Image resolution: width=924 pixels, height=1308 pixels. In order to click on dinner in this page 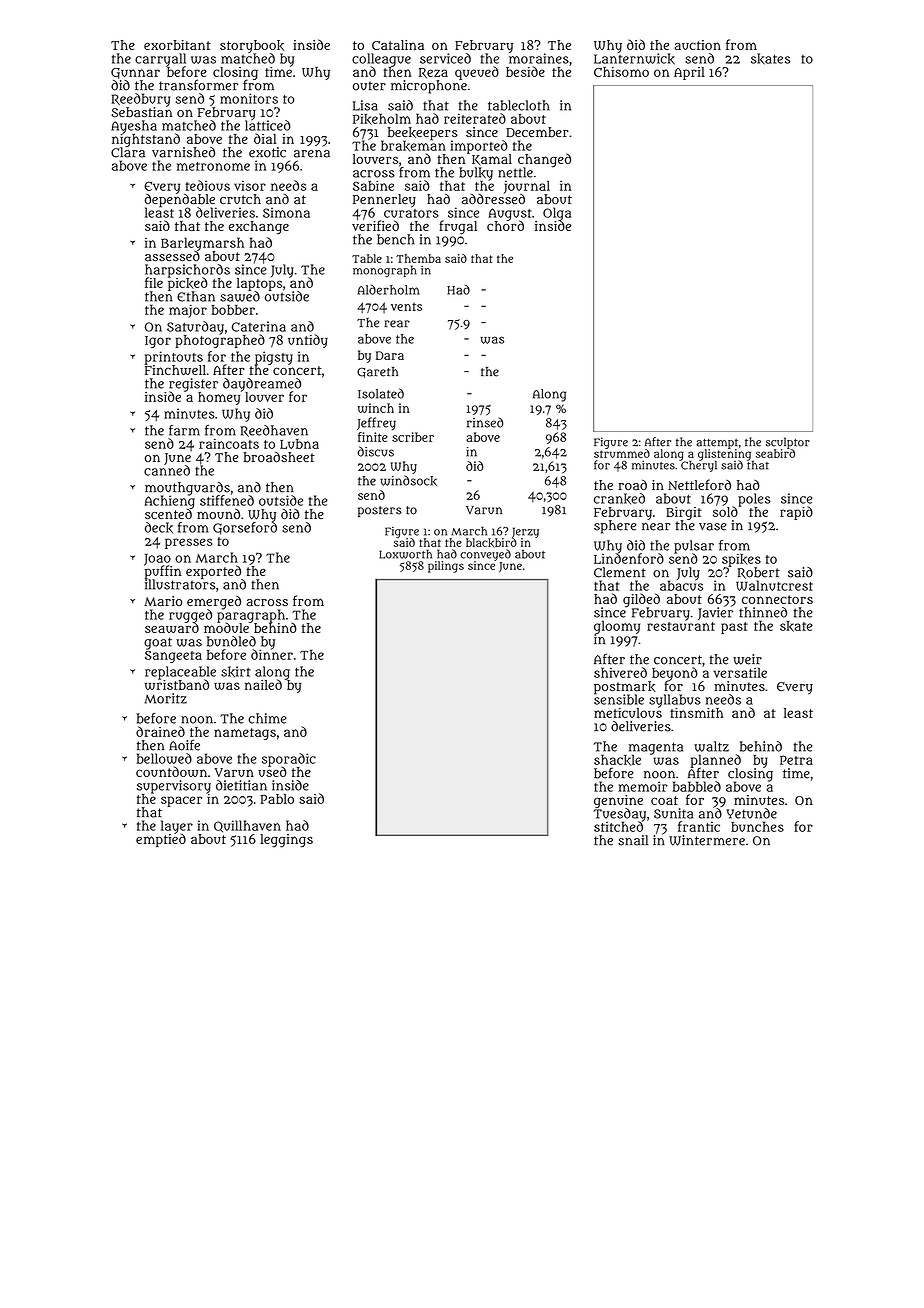, I will do `click(272, 654)`.
